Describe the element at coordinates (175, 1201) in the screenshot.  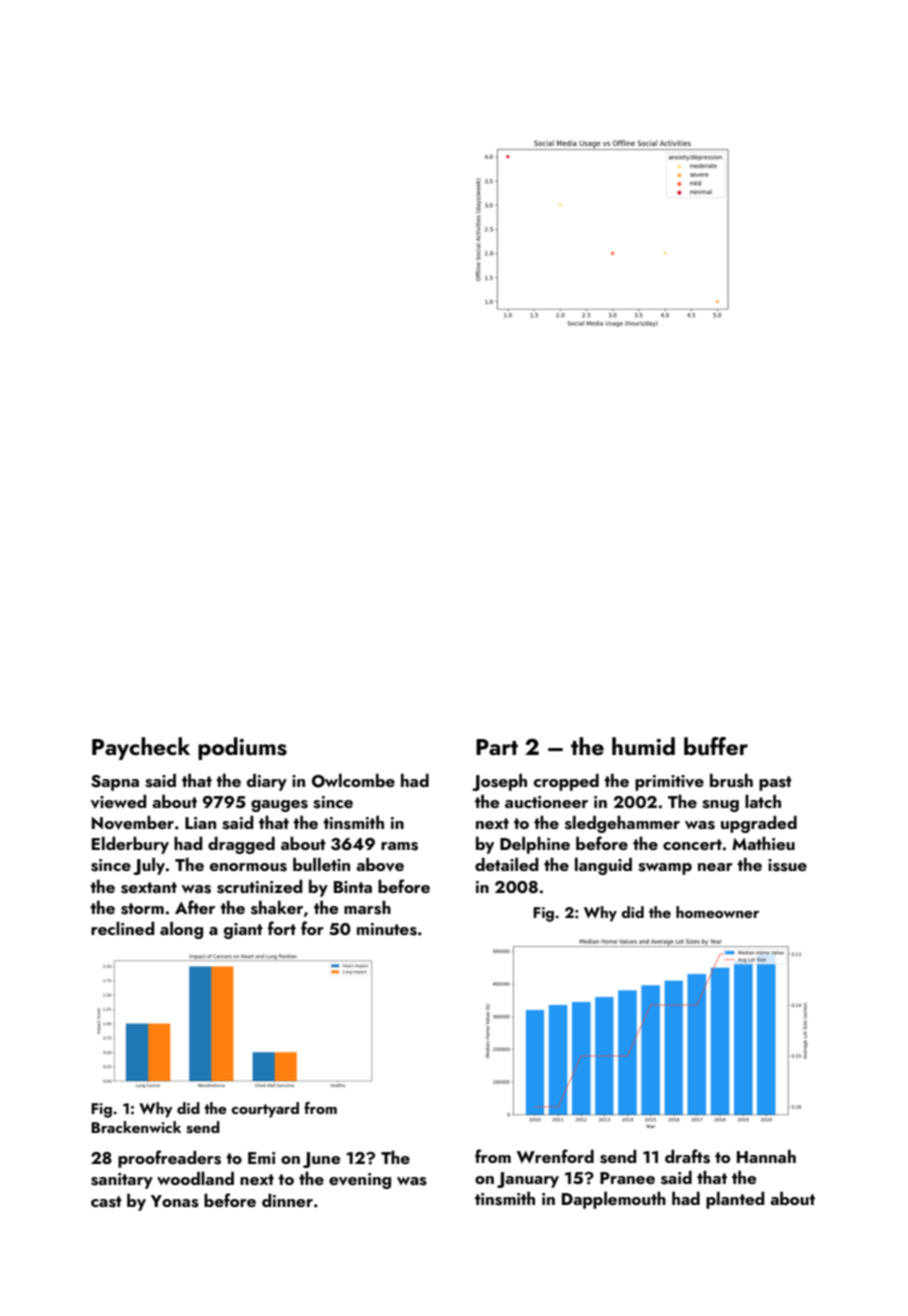
I see `Yonas` at that location.
